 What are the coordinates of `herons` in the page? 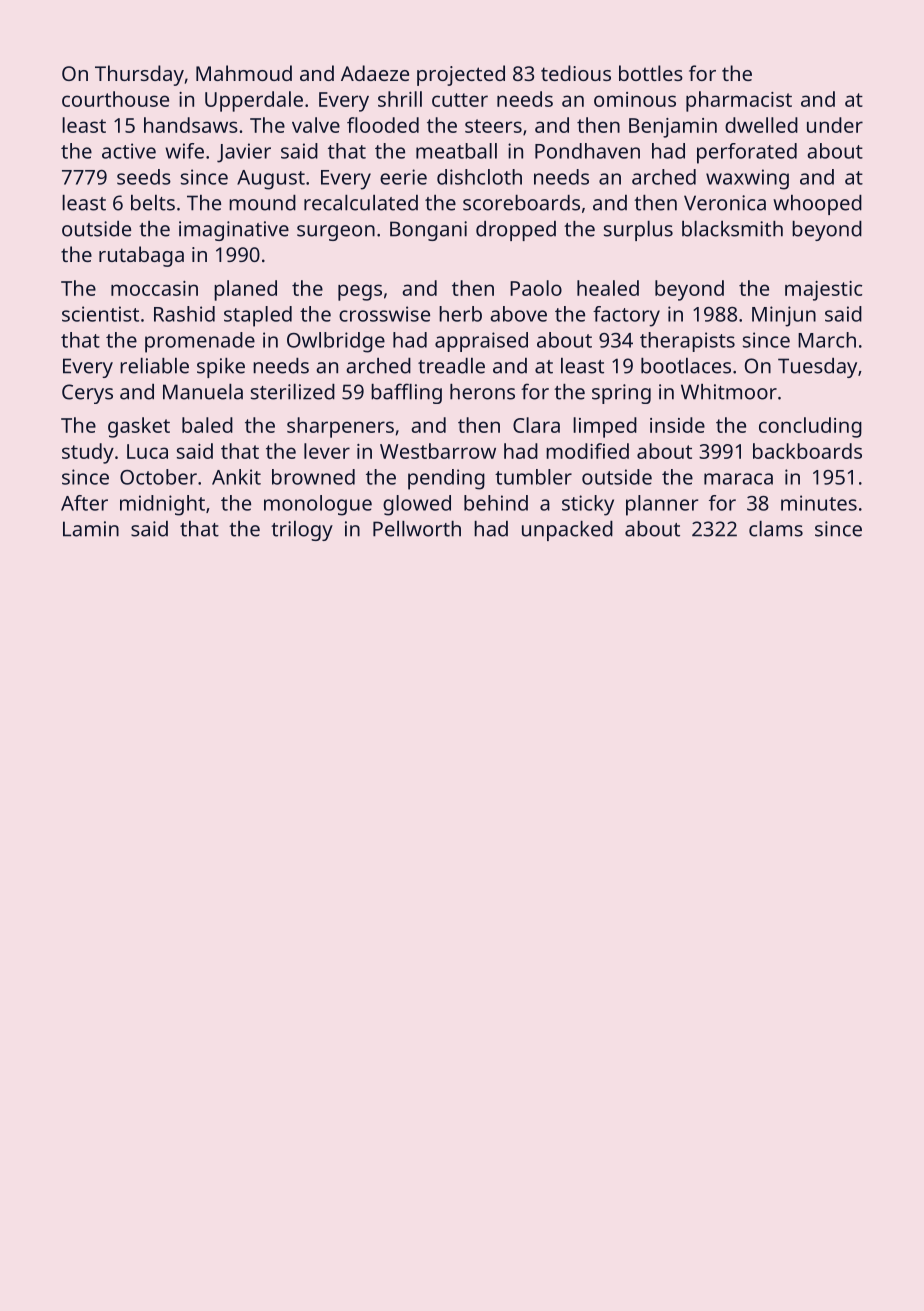 It's located at (482, 392).
